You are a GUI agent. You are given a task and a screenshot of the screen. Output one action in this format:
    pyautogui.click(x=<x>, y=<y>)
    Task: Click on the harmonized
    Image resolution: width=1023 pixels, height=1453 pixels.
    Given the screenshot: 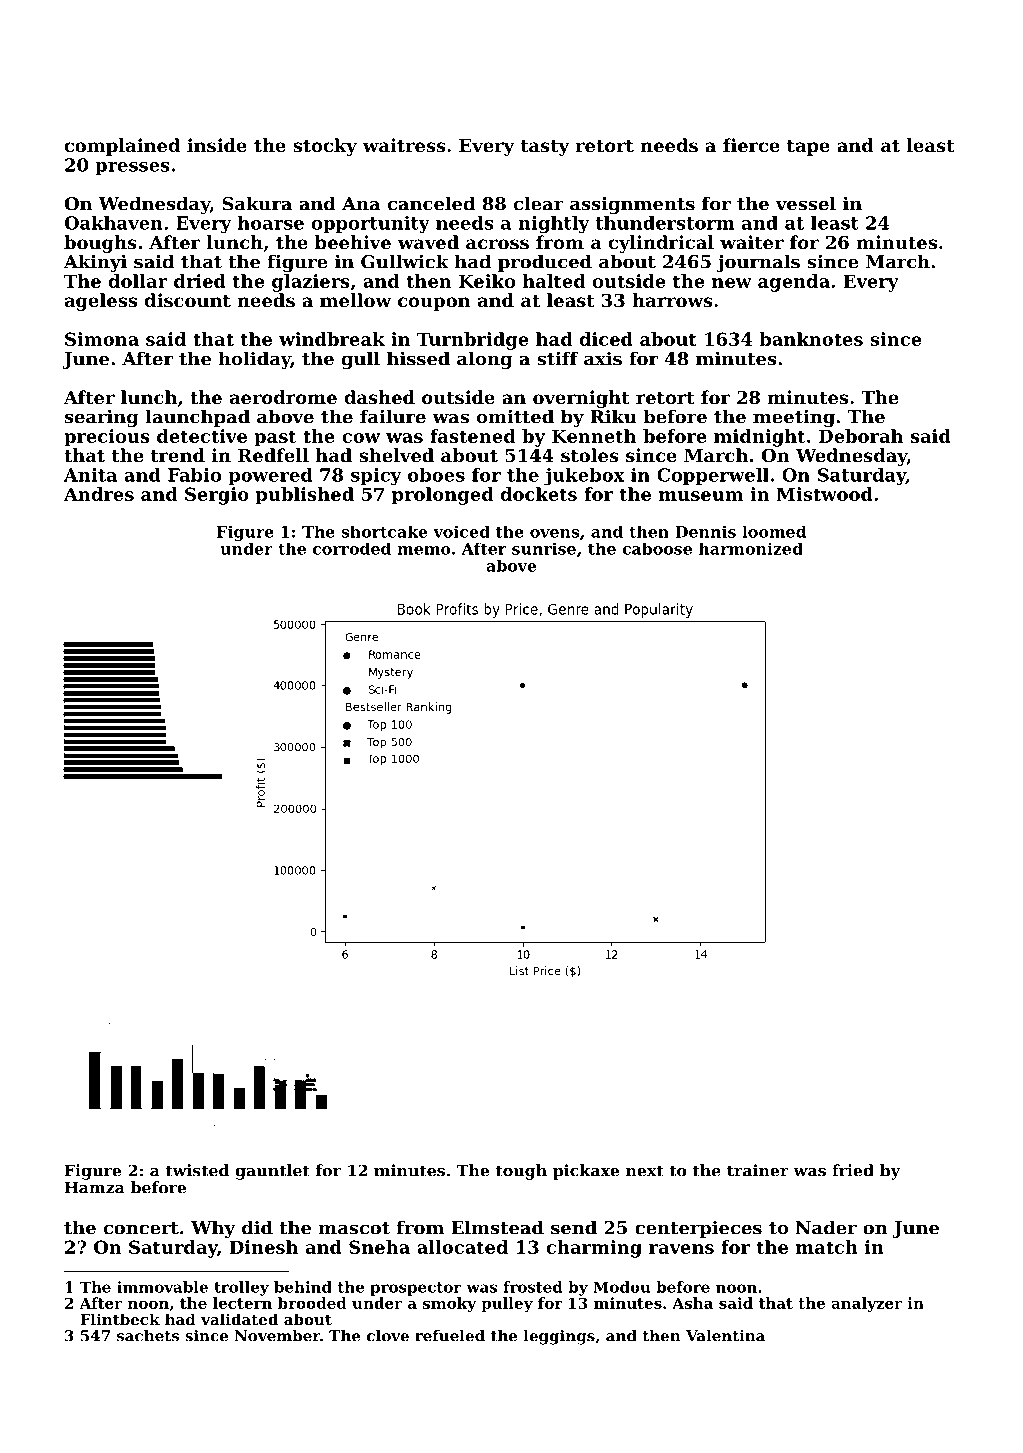 What is the action you would take?
    pyautogui.click(x=751, y=548)
